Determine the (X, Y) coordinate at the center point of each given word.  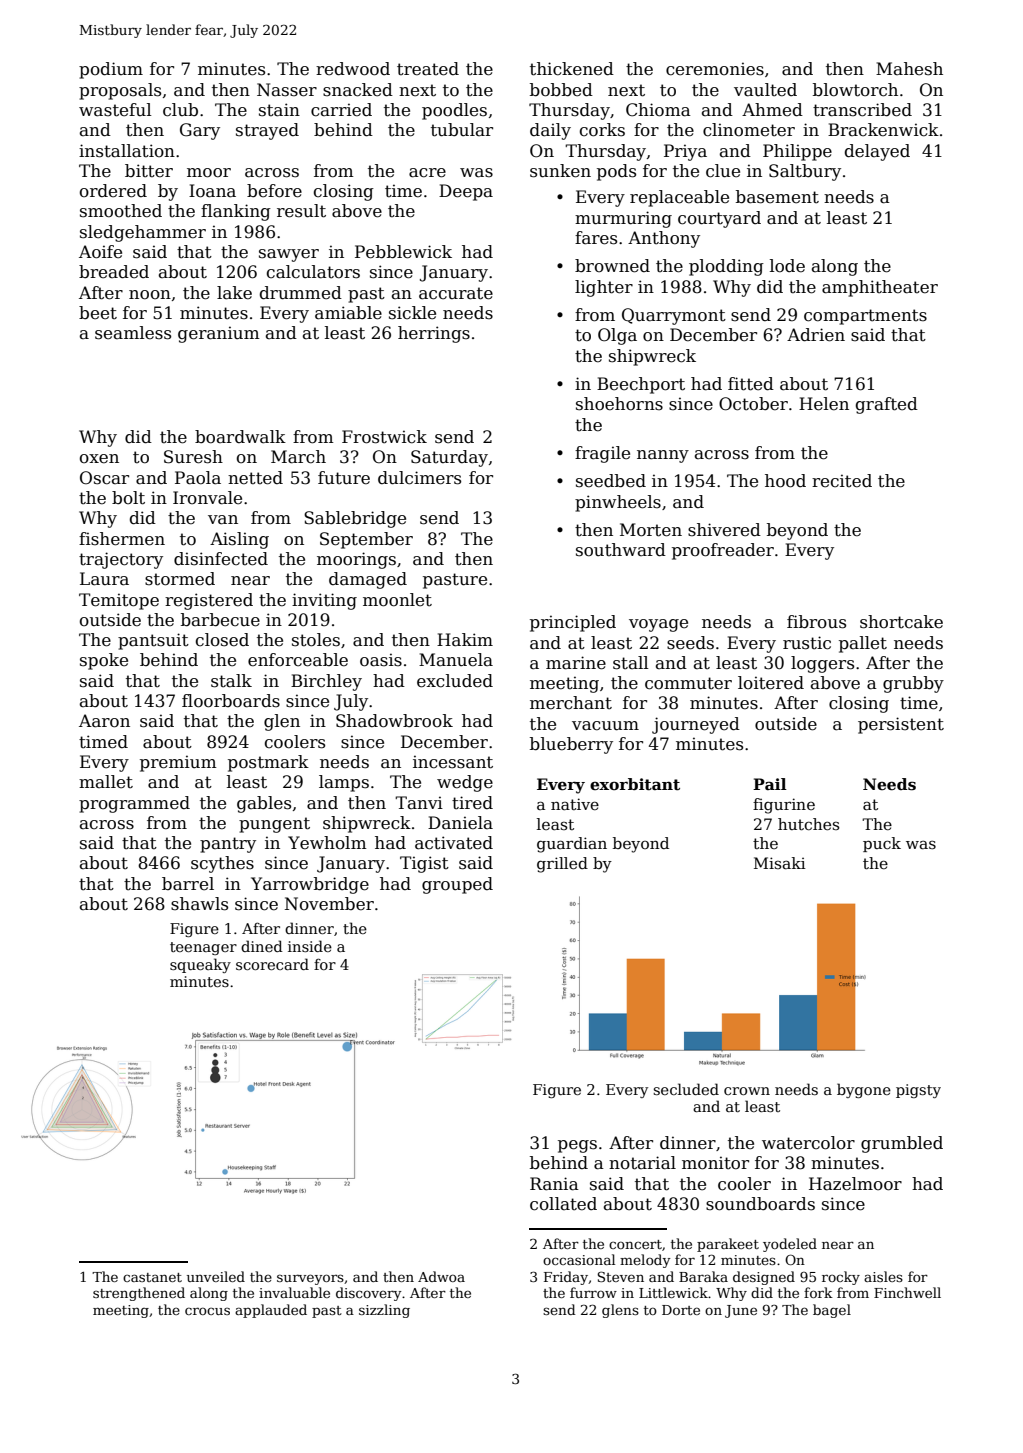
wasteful (115, 110)
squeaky (200, 965)
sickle (412, 313)
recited (842, 481)
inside (310, 946)
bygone (864, 1090)
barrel (188, 884)
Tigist (424, 864)
